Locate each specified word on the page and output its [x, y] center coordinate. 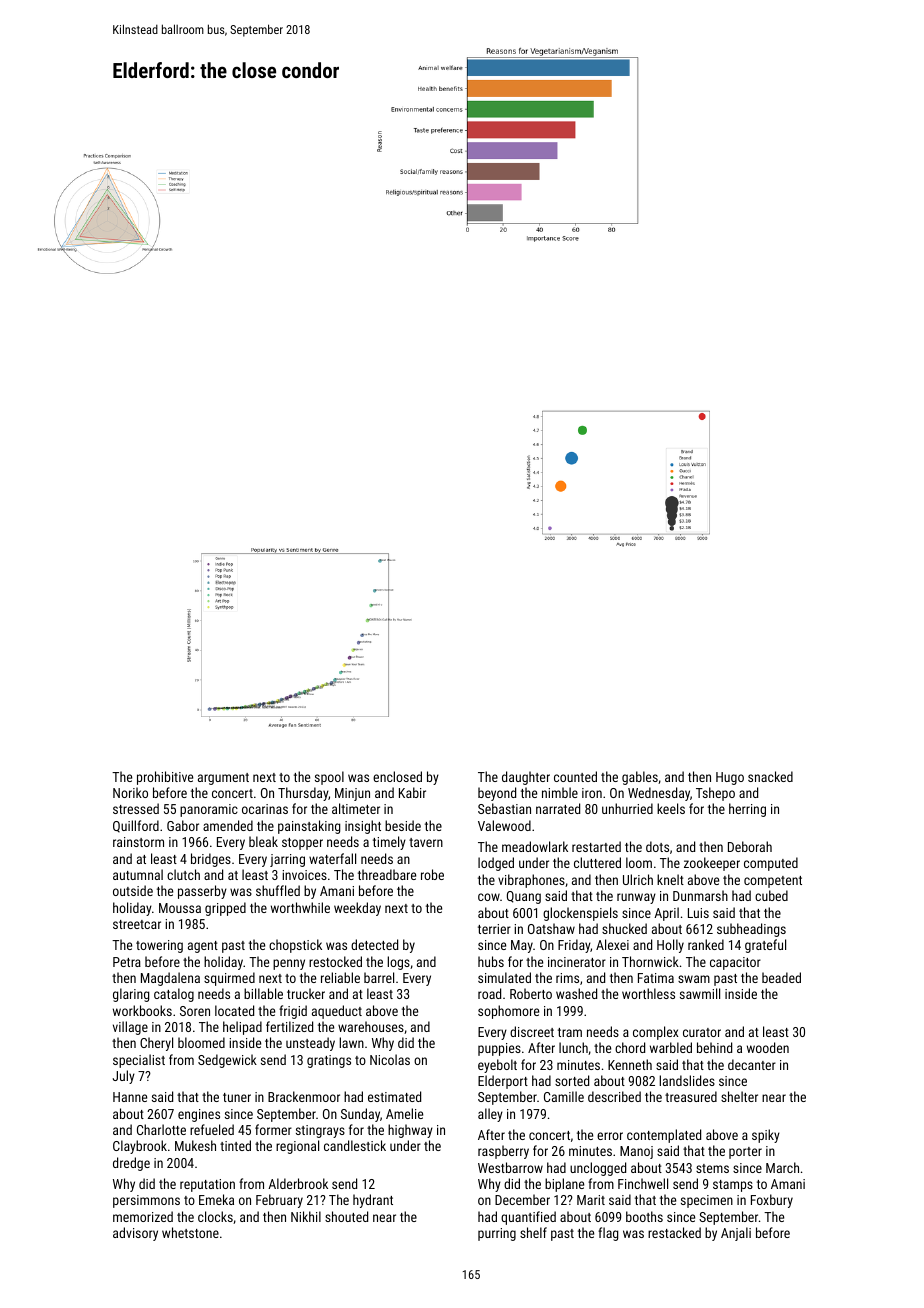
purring [497, 1234]
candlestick [355, 1145]
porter [745, 1153]
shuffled [278, 890]
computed [771, 864]
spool [329, 778]
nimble [560, 792]
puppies [499, 1049]
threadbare [387, 874]
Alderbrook [298, 1183]
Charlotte [161, 1129]
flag [608, 1234]
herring [747, 810]
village [130, 1028]
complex [655, 1033]
